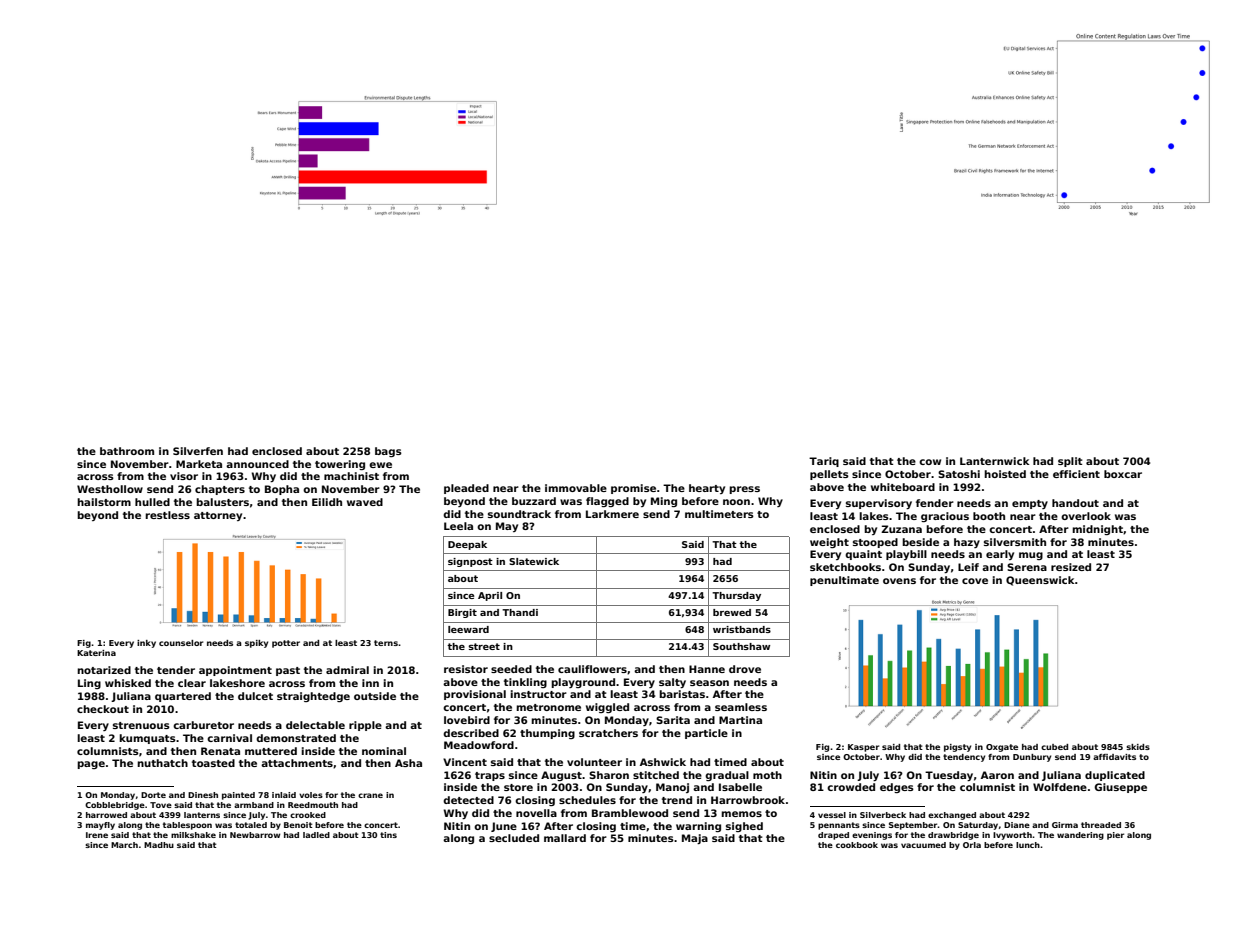 The image size is (1233, 952). I want to click on seamless, so click(741, 707).
